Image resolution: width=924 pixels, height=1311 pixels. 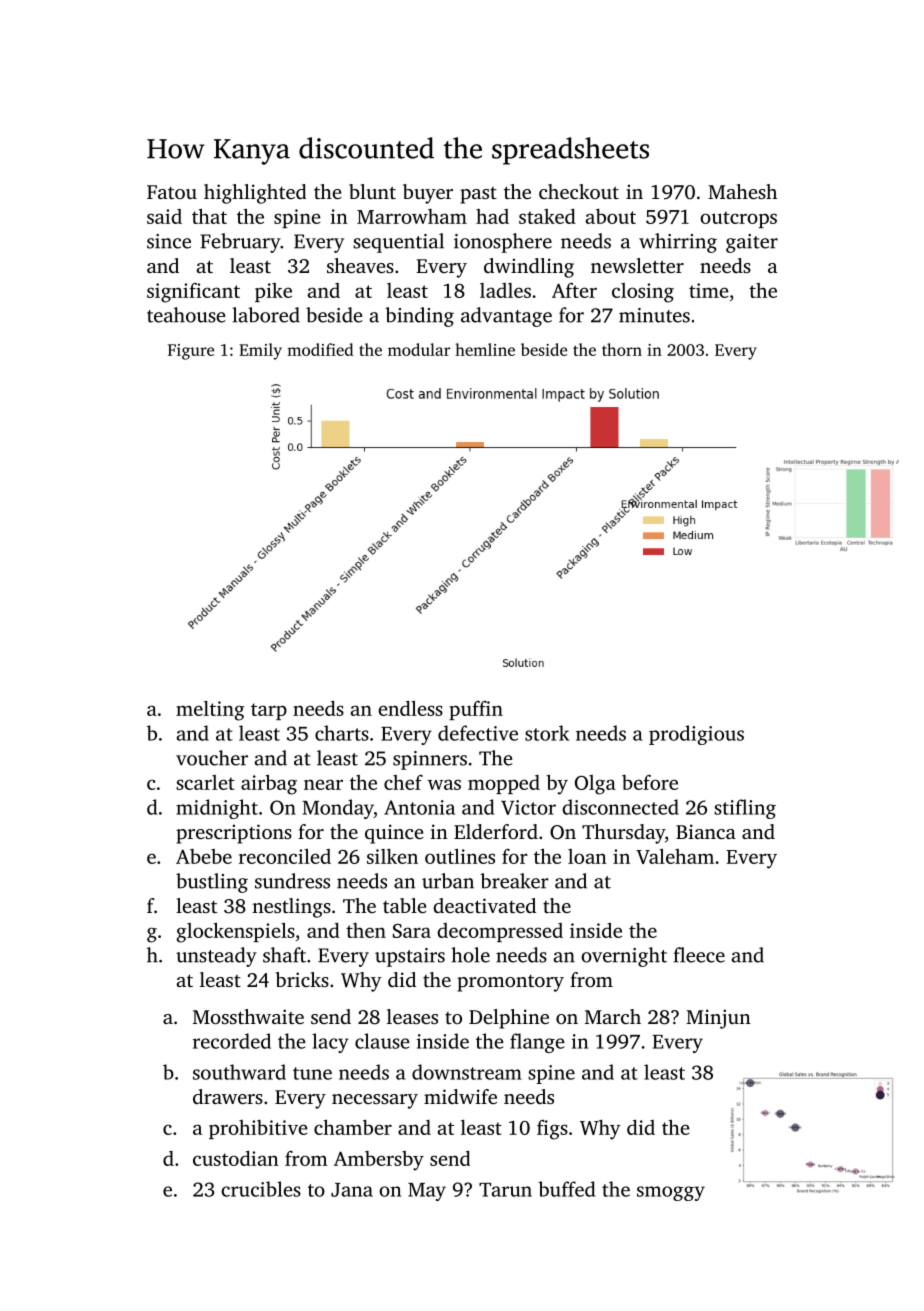 I want to click on melting, so click(x=210, y=711).
